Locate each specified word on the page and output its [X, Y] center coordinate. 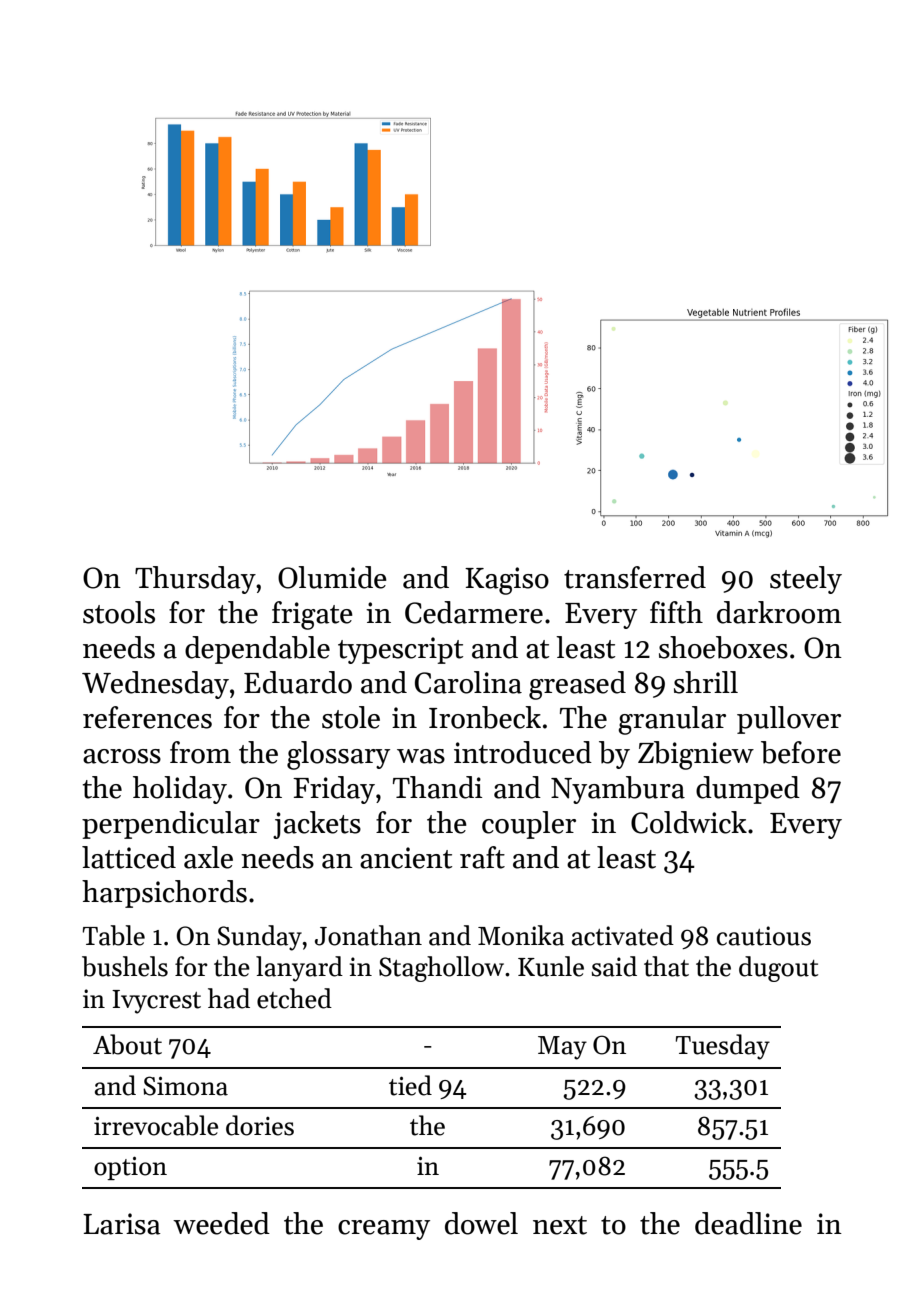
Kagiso [507, 581]
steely [806, 580]
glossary [338, 755]
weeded [221, 1223]
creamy [384, 1230]
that [666, 966]
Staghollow [441, 969]
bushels [125, 966]
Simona [185, 1086]
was [421, 756]
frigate [312, 615]
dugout [778, 969]
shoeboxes [723, 647]
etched [294, 998]
